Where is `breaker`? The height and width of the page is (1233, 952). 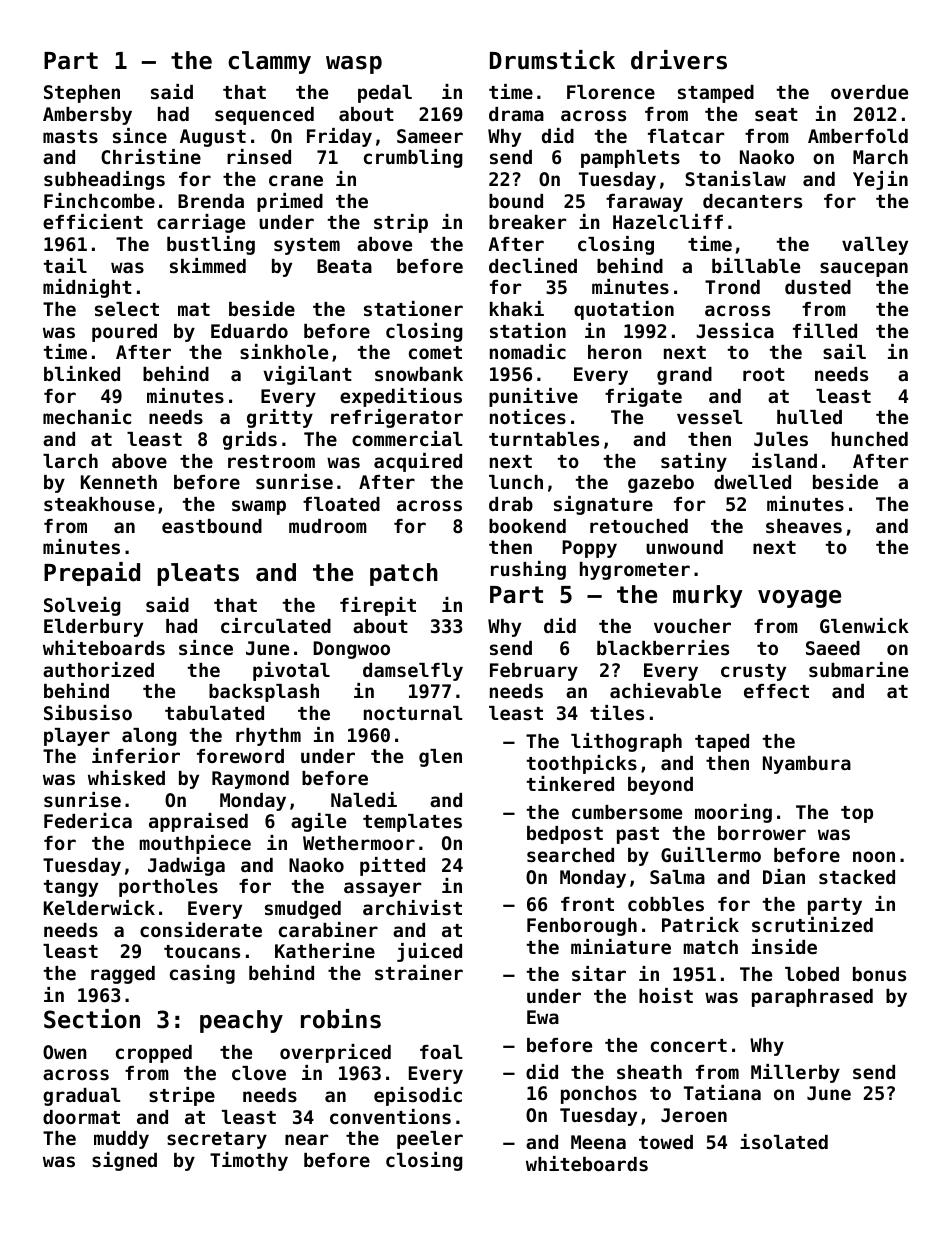 breaker is located at coordinates (527, 222).
